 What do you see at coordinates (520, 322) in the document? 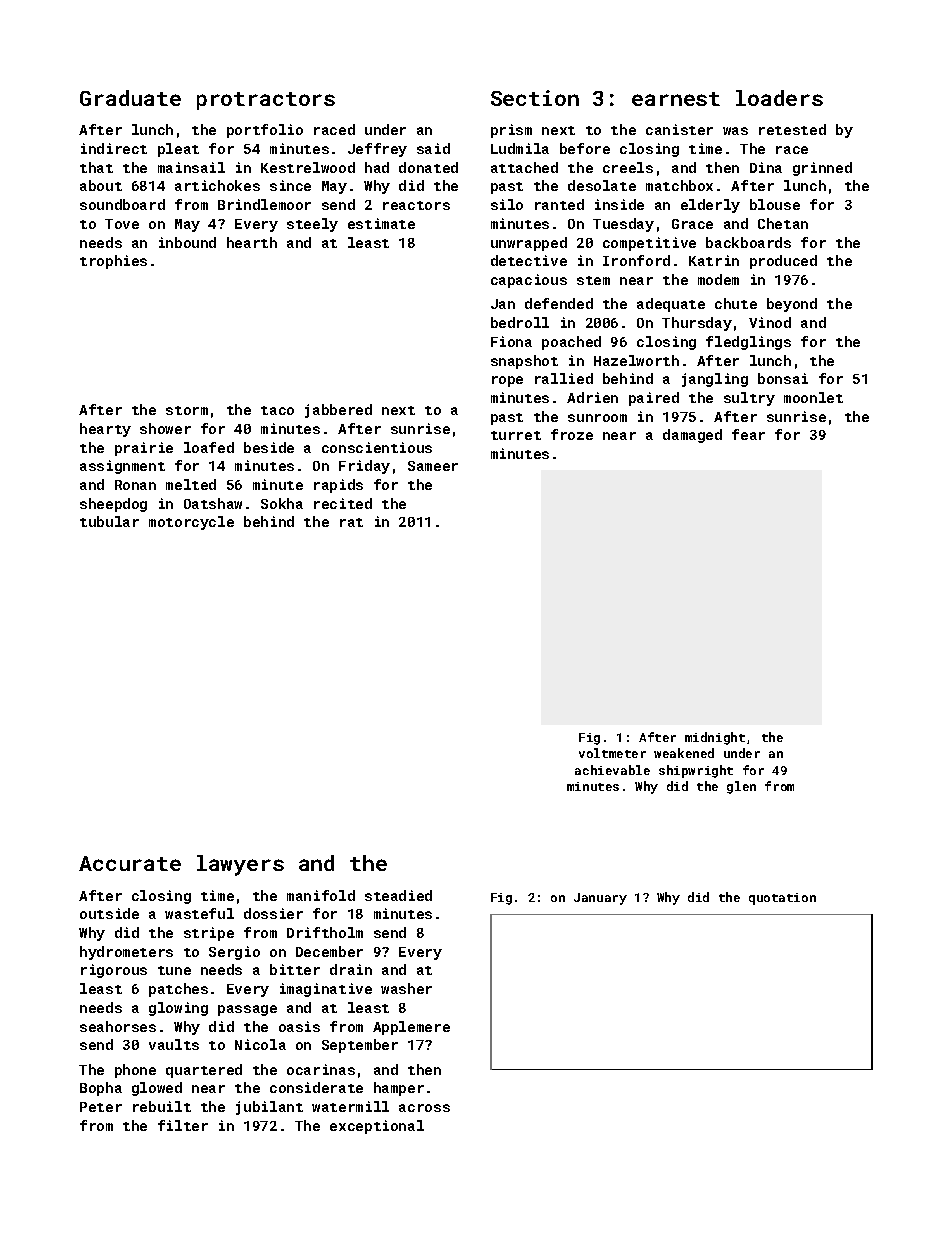
I see `bedroll` at bounding box center [520, 322].
